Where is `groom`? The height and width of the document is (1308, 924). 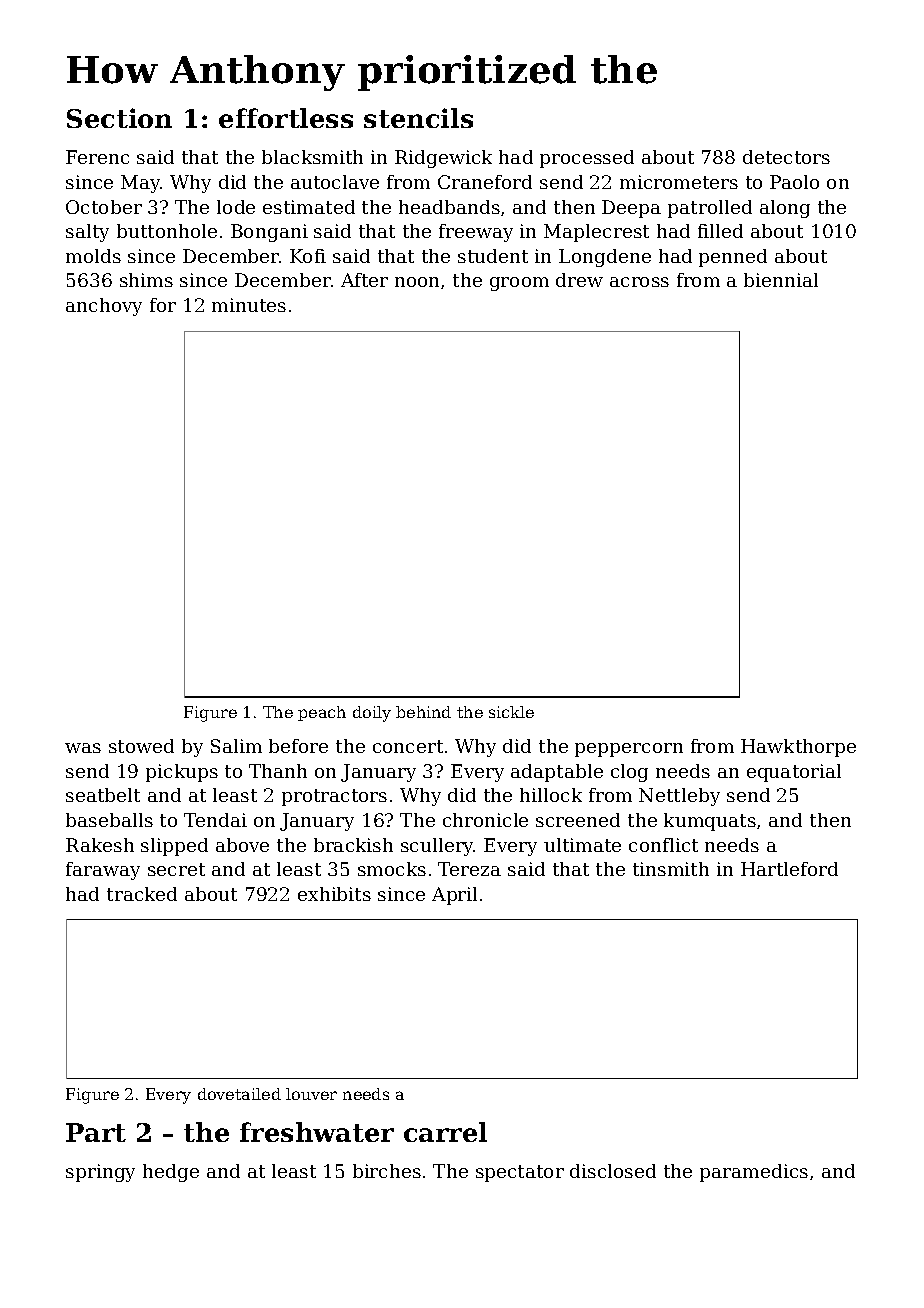 groom is located at coordinates (519, 284).
